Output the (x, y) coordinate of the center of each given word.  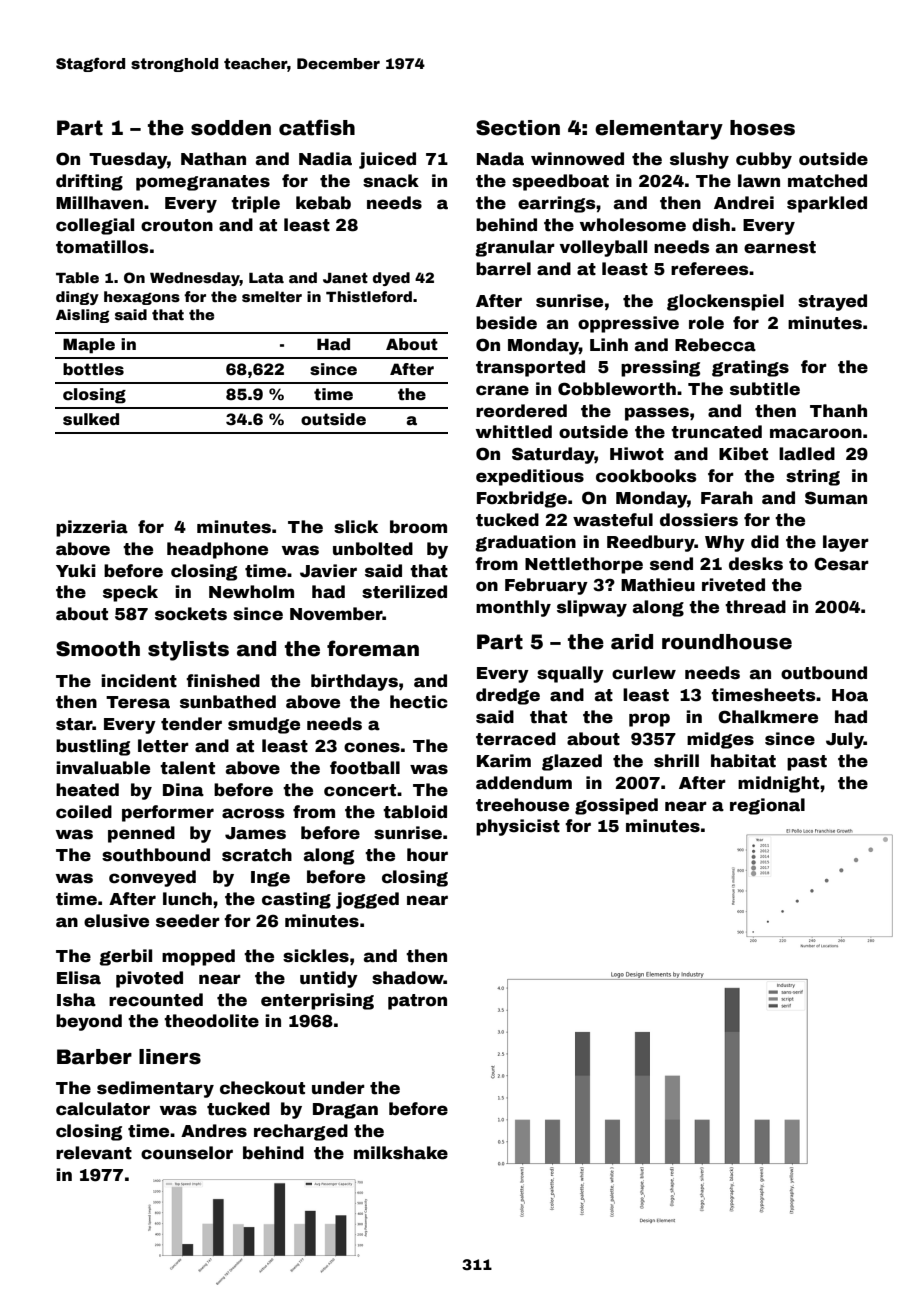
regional (767, 806)
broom (418, 527)
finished (223, 681)
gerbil (125, 957)
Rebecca (715, 345)
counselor (187, 1153)
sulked (91, 419)
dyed (391, 279)
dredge (508, 696)
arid (632, 642)
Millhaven (99, 203)
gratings (750, 368)
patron (417, 1002)
